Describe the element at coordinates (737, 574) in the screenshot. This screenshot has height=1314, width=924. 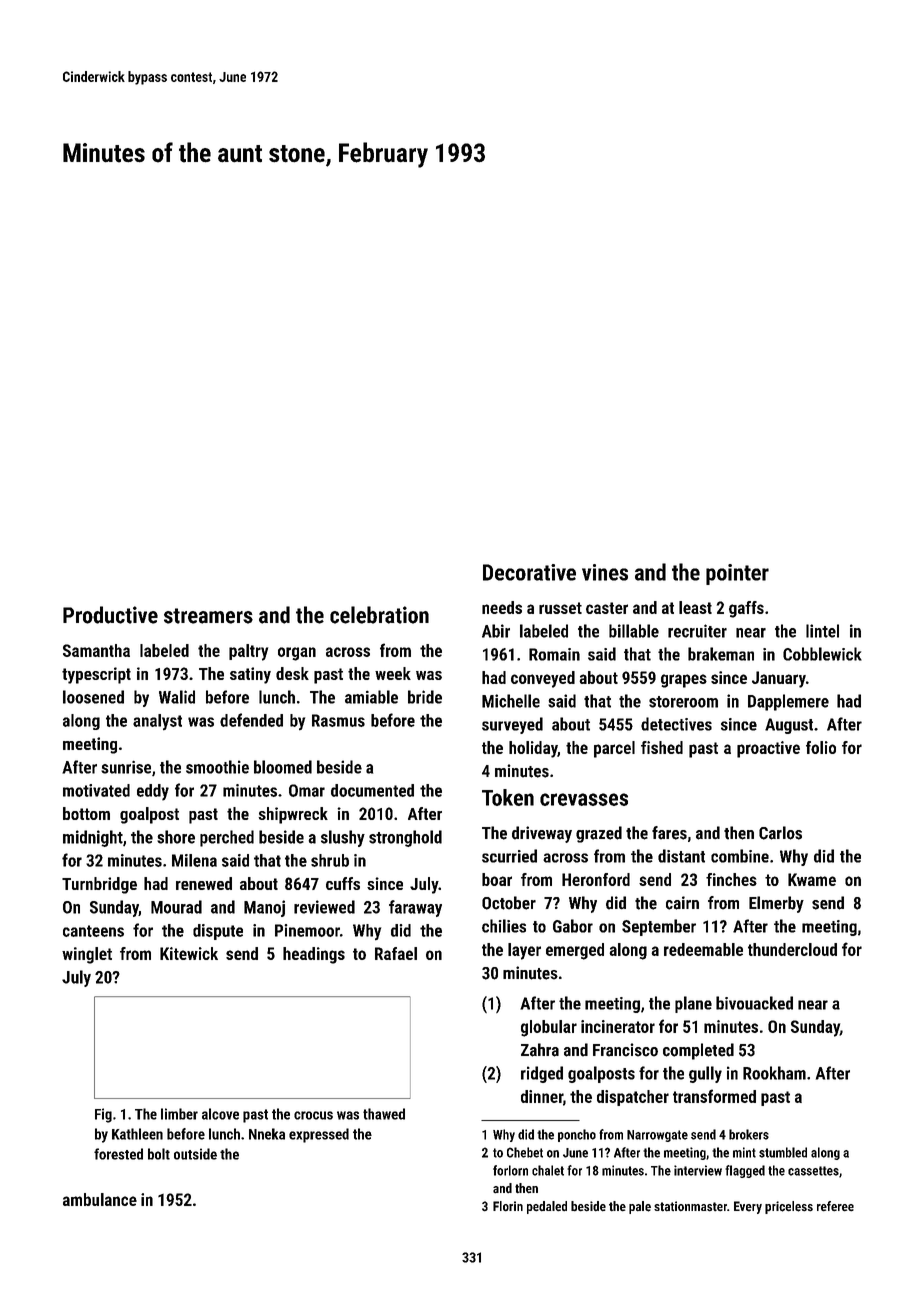
I see `pointer` at that location.
